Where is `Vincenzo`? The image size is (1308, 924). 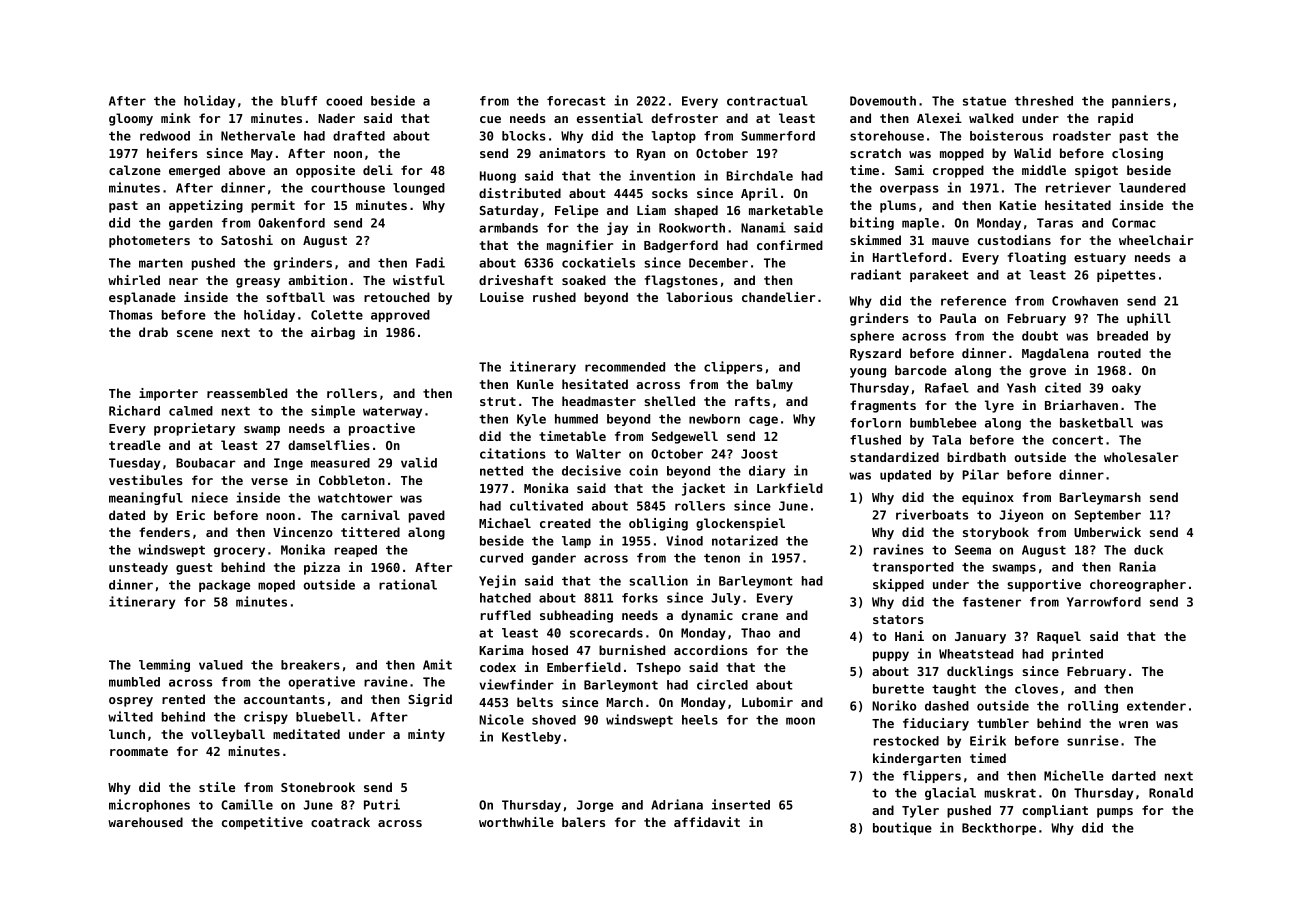 Vincenzo is located at coordinates (303, 532).
